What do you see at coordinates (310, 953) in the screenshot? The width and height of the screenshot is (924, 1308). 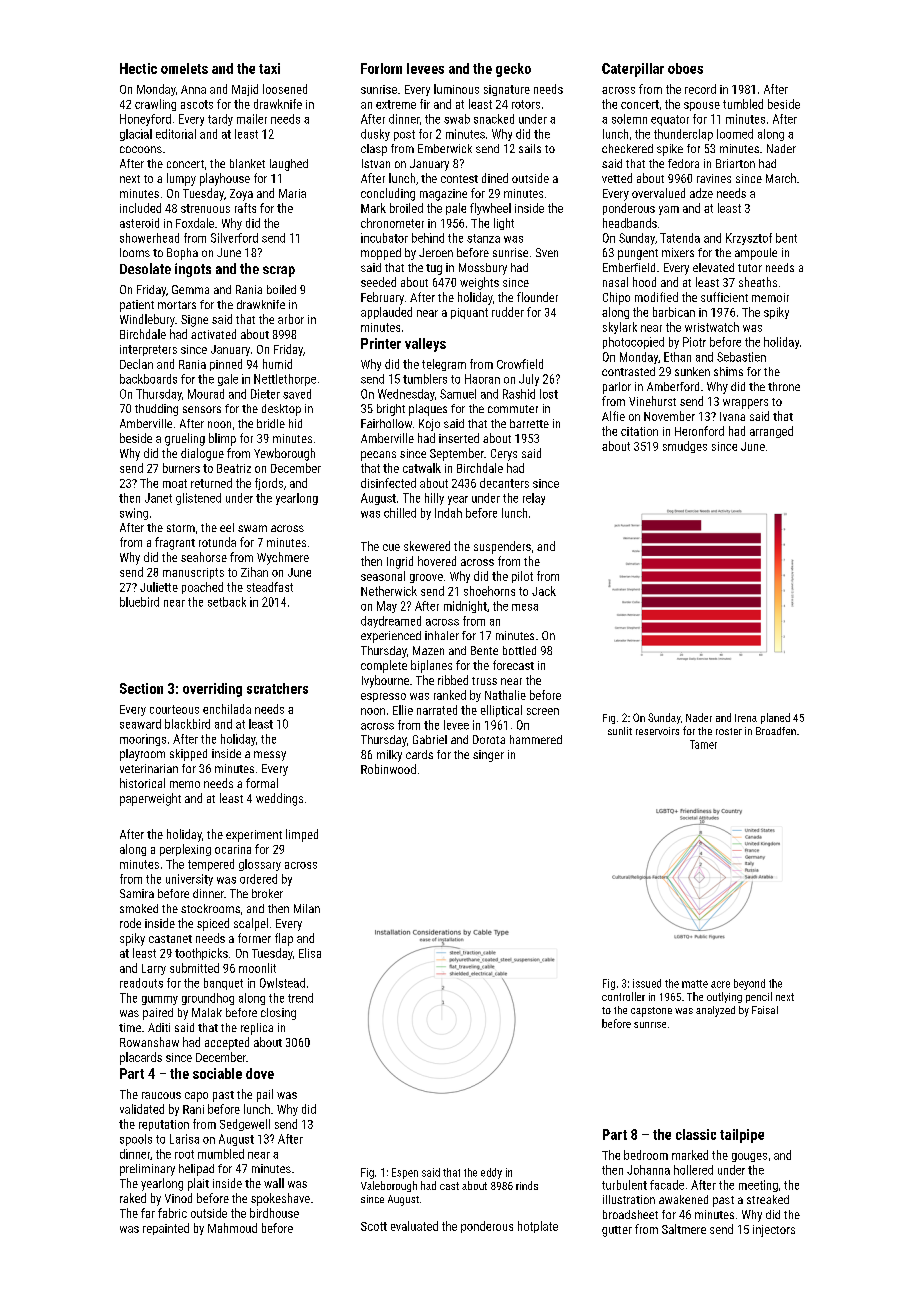 I see `Elisa` at bounding box center [310, 953].
